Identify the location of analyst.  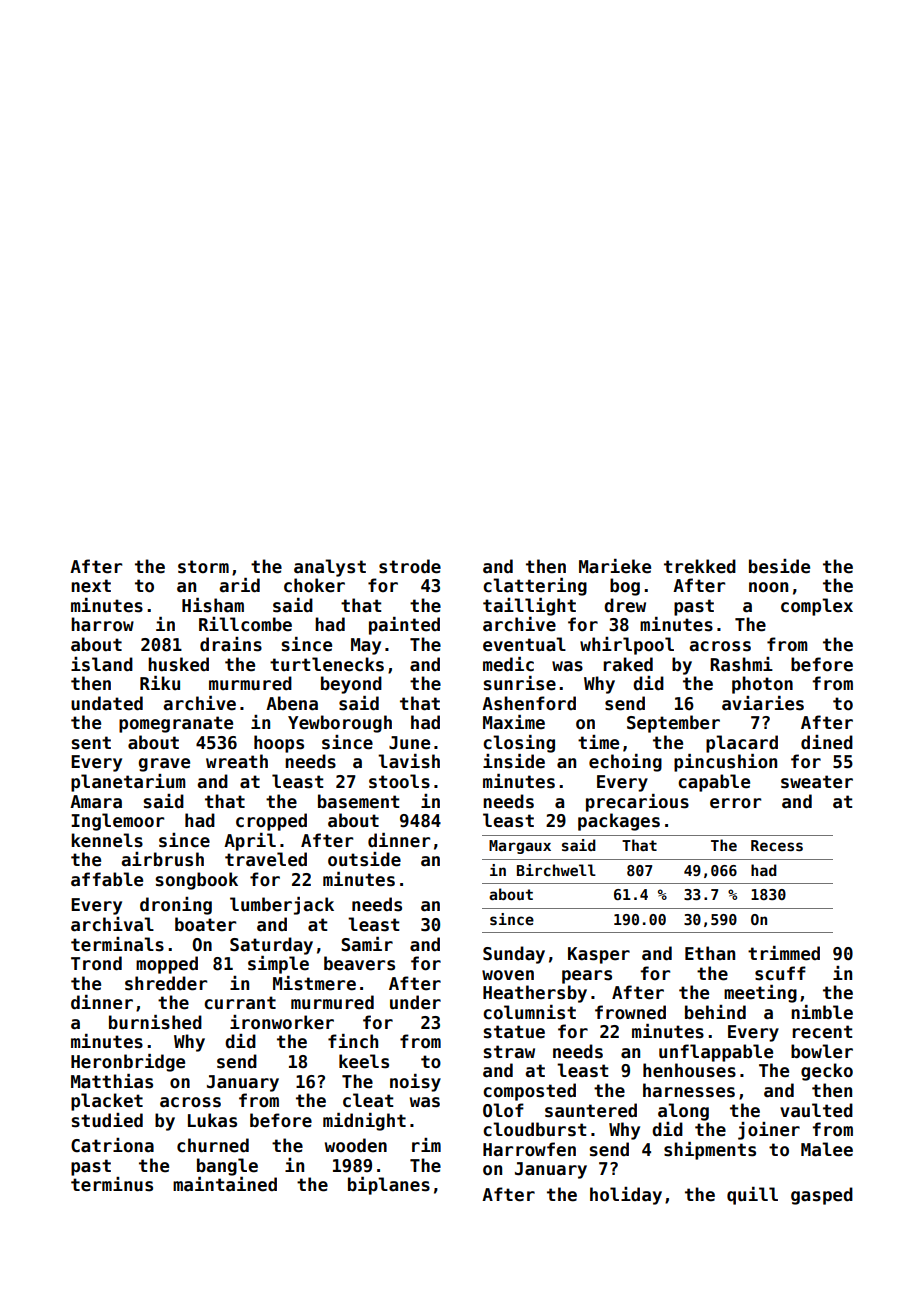
(330, 568).
